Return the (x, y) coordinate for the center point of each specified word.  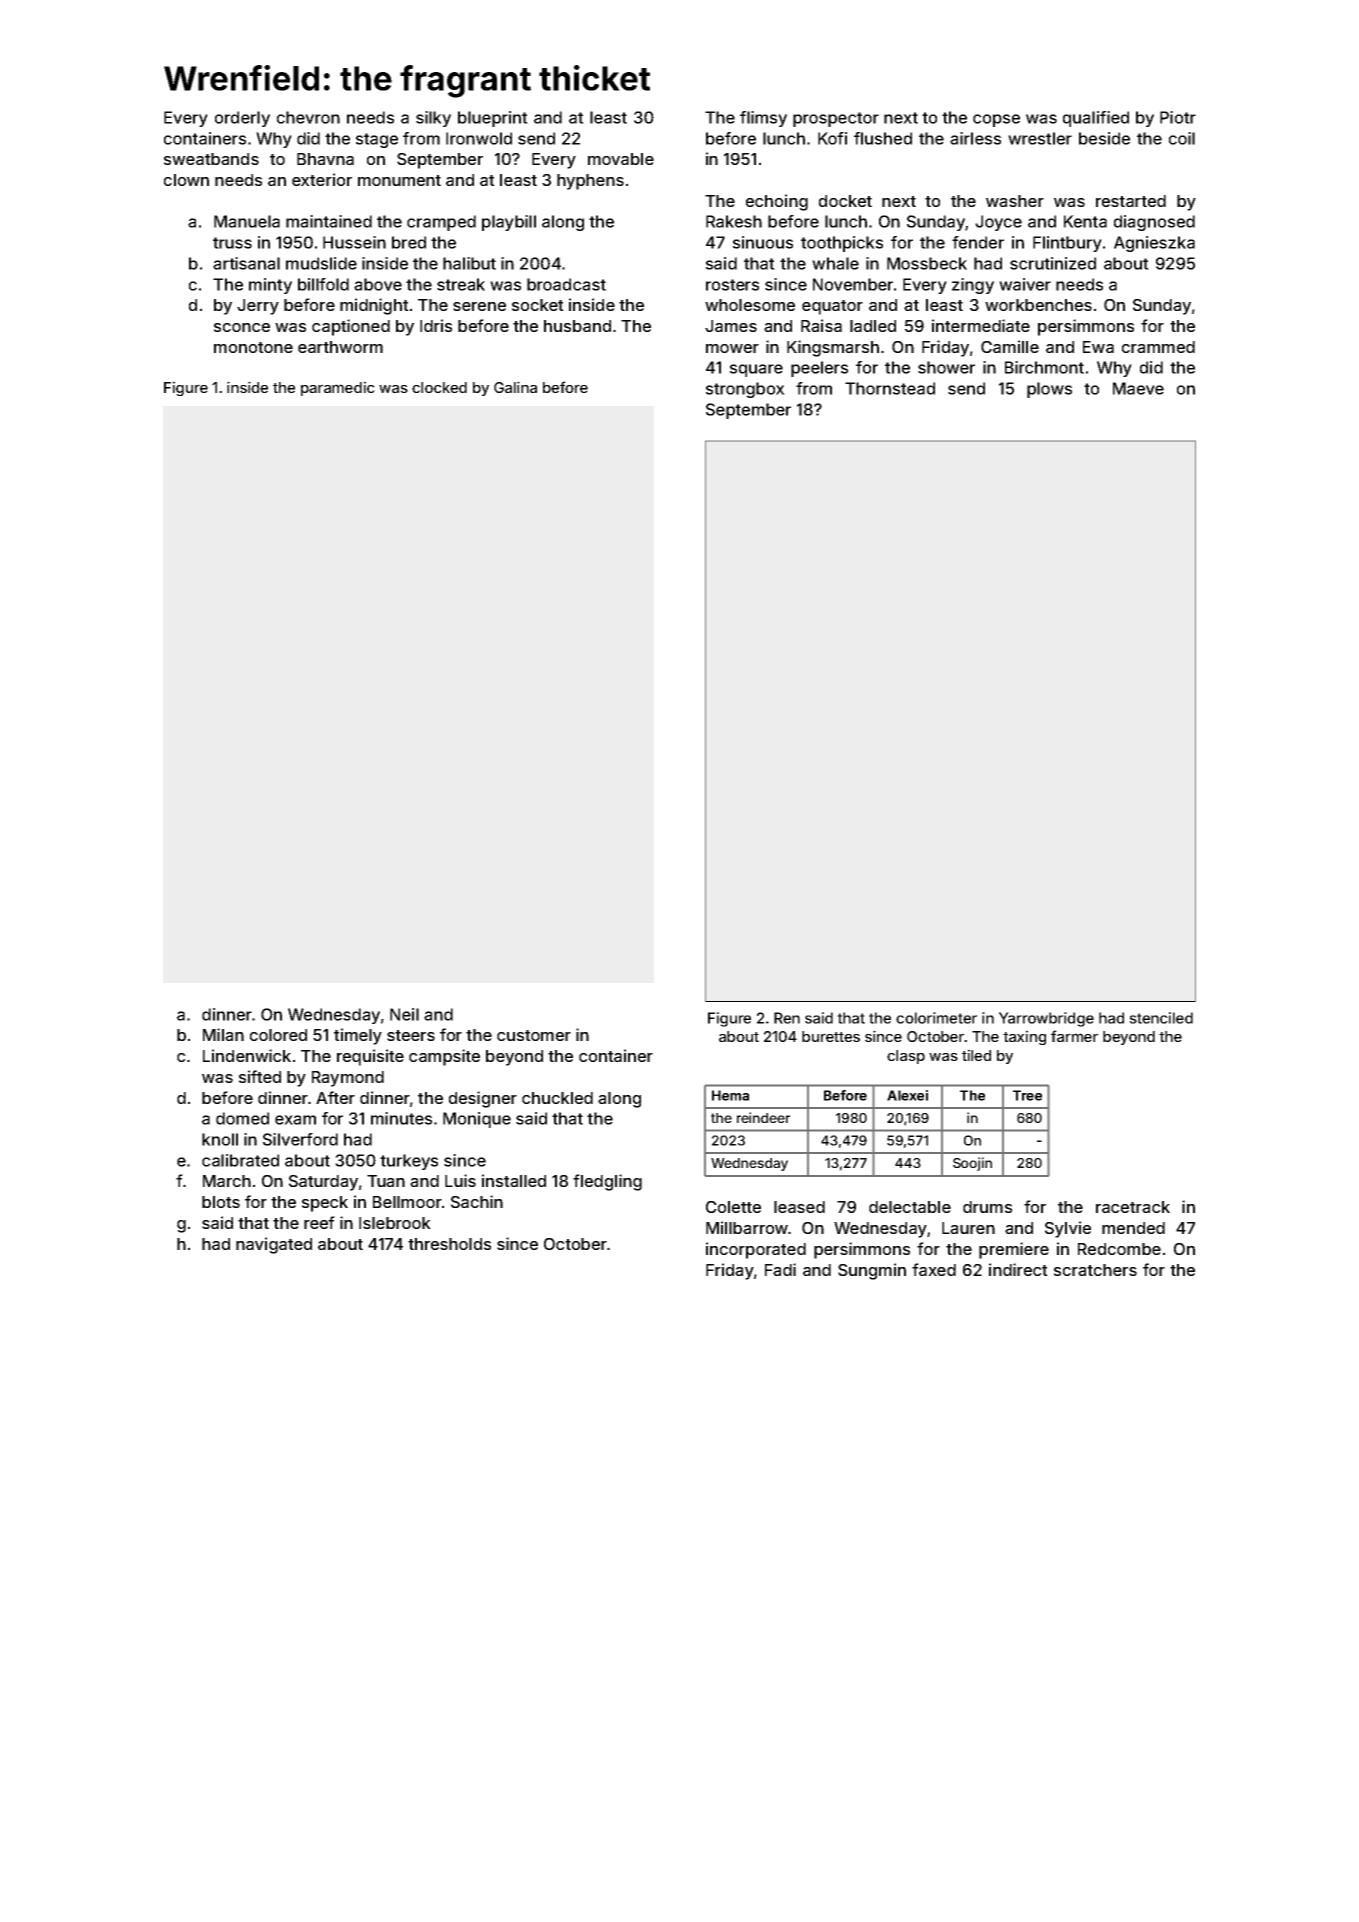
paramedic (338, 388)
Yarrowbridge (1046, 1019)
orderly (242, 119)
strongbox (745, 390)
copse (996, 120)
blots (221, 1202)
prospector (836, 119)
